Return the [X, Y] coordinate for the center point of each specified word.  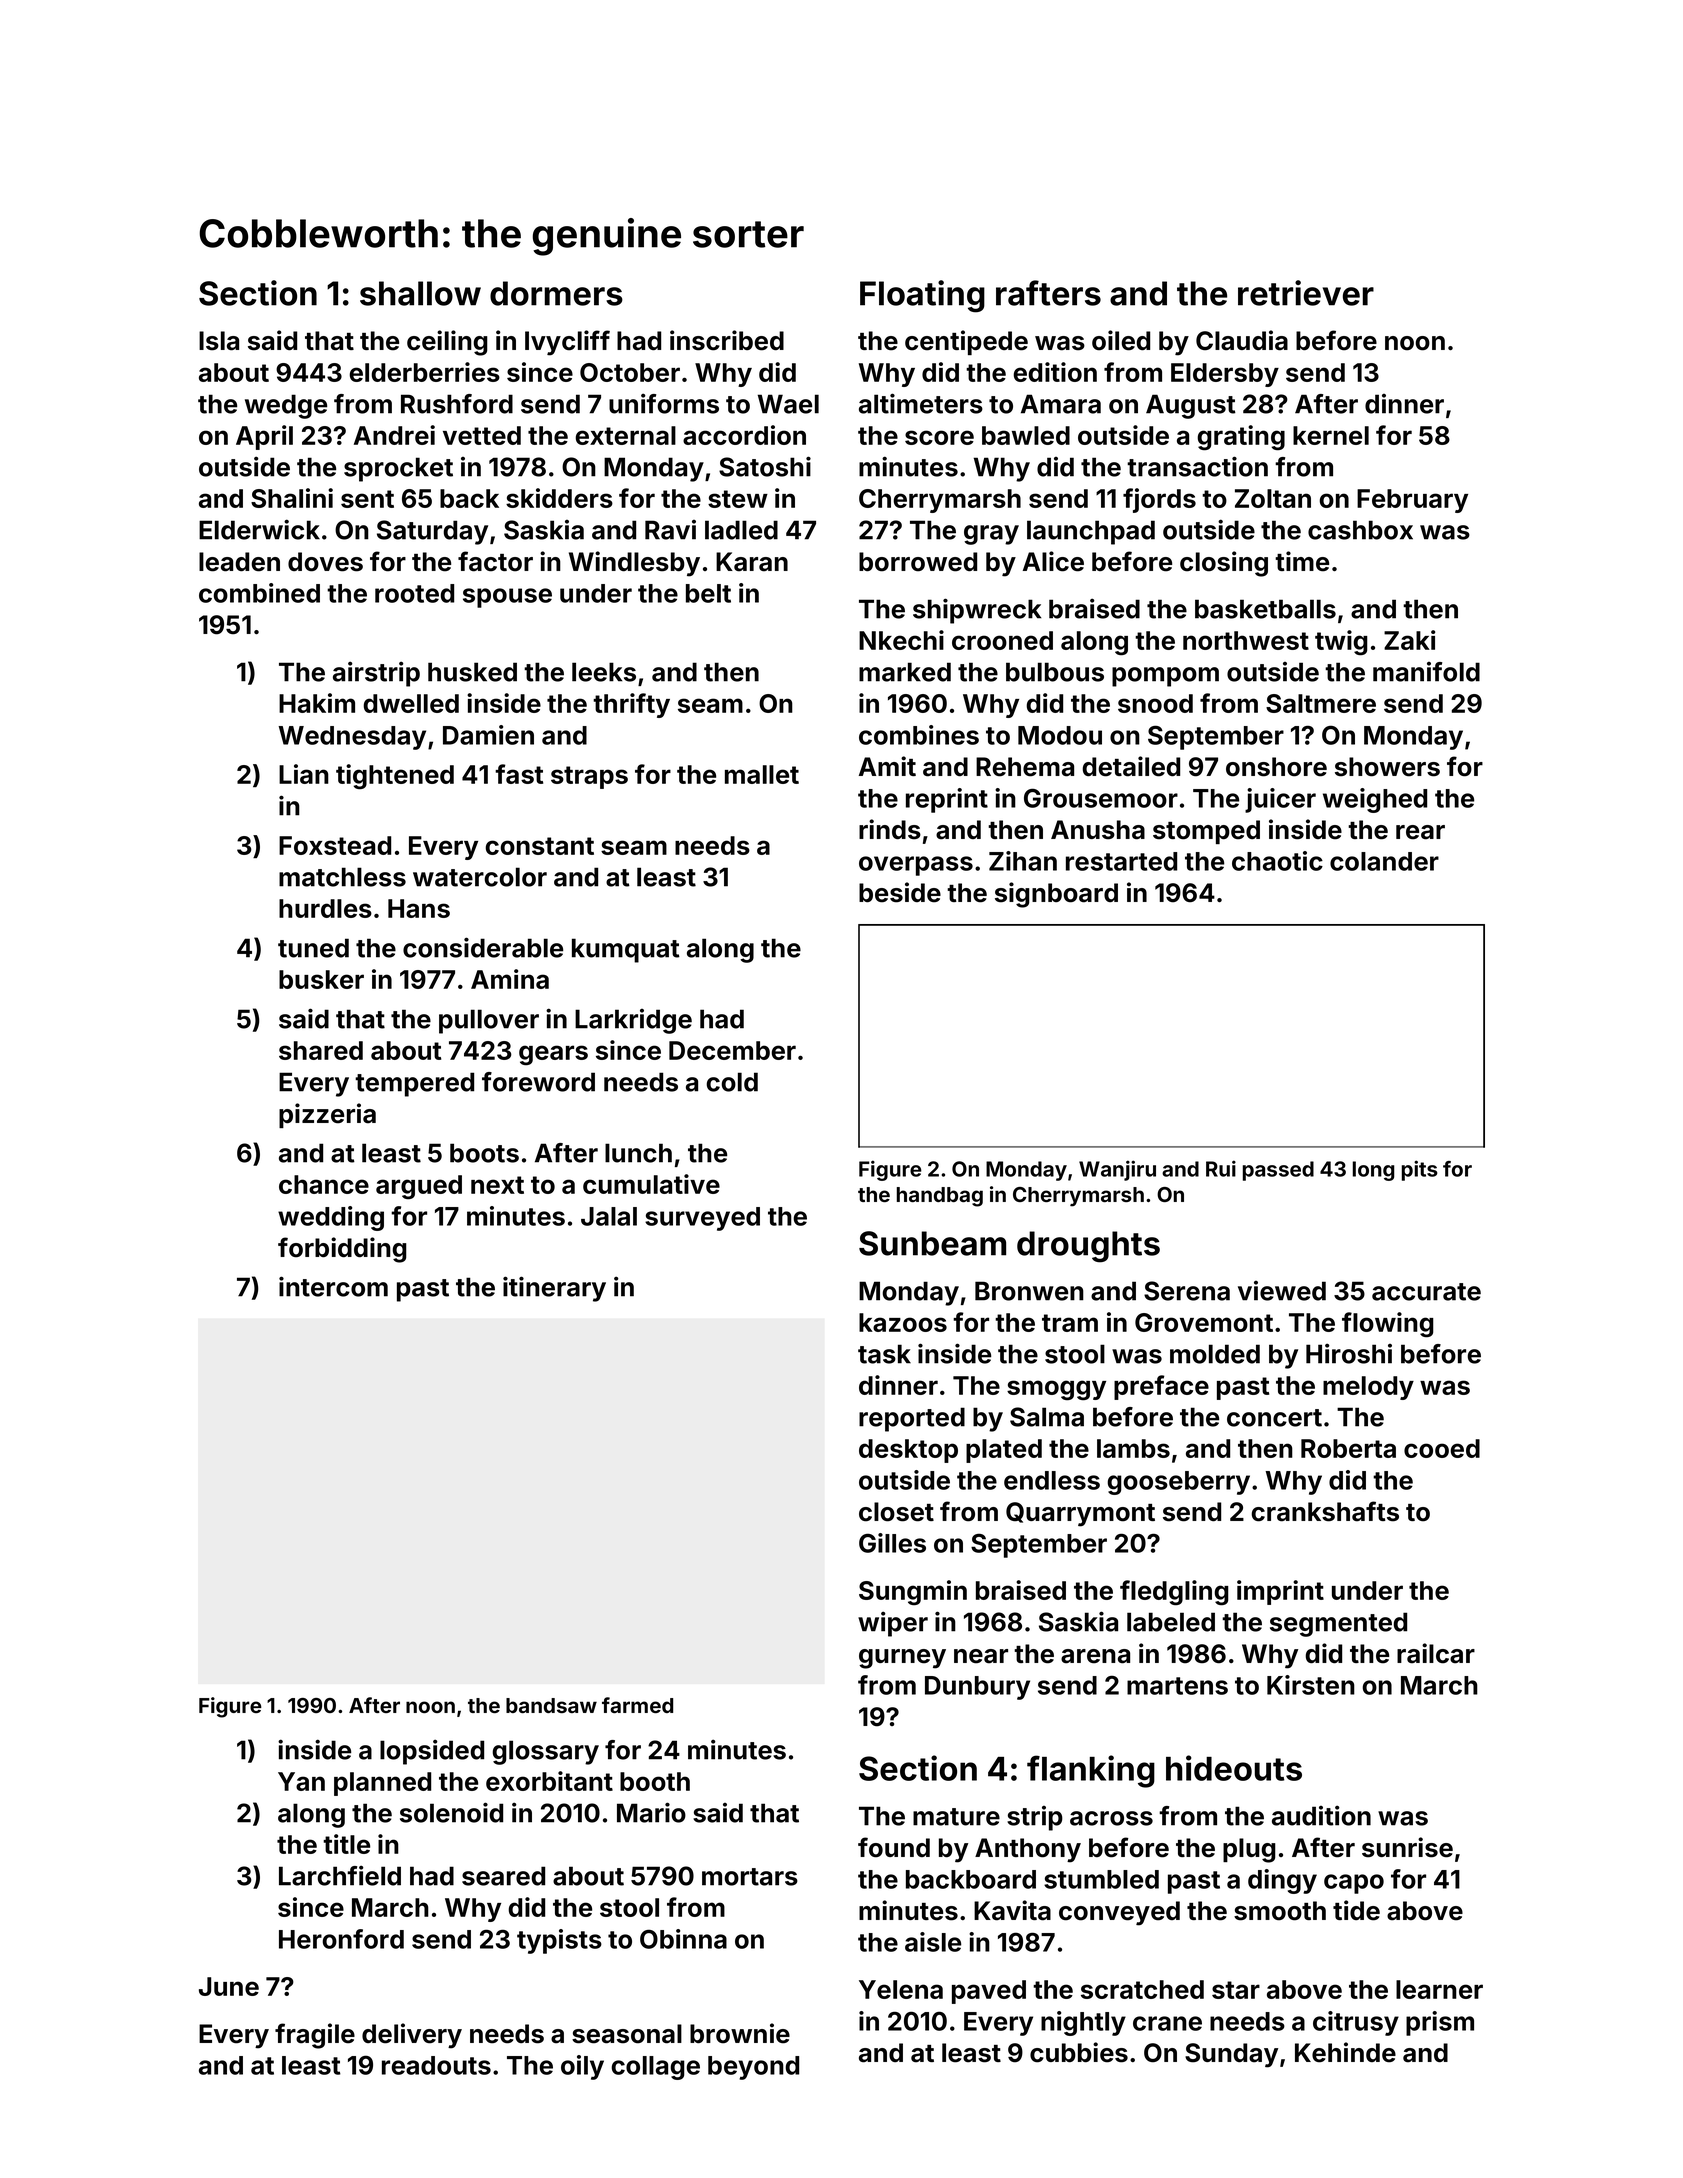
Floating [922, 296]
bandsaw [551, 1705]
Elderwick [259, 529]
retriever [1306, 293]
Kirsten [1311, 1685]
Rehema [1025, 767]
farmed [637, 1705]
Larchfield [340, 1875]
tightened [395, 776]
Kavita [1012, 1910]
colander [1384, 861]
